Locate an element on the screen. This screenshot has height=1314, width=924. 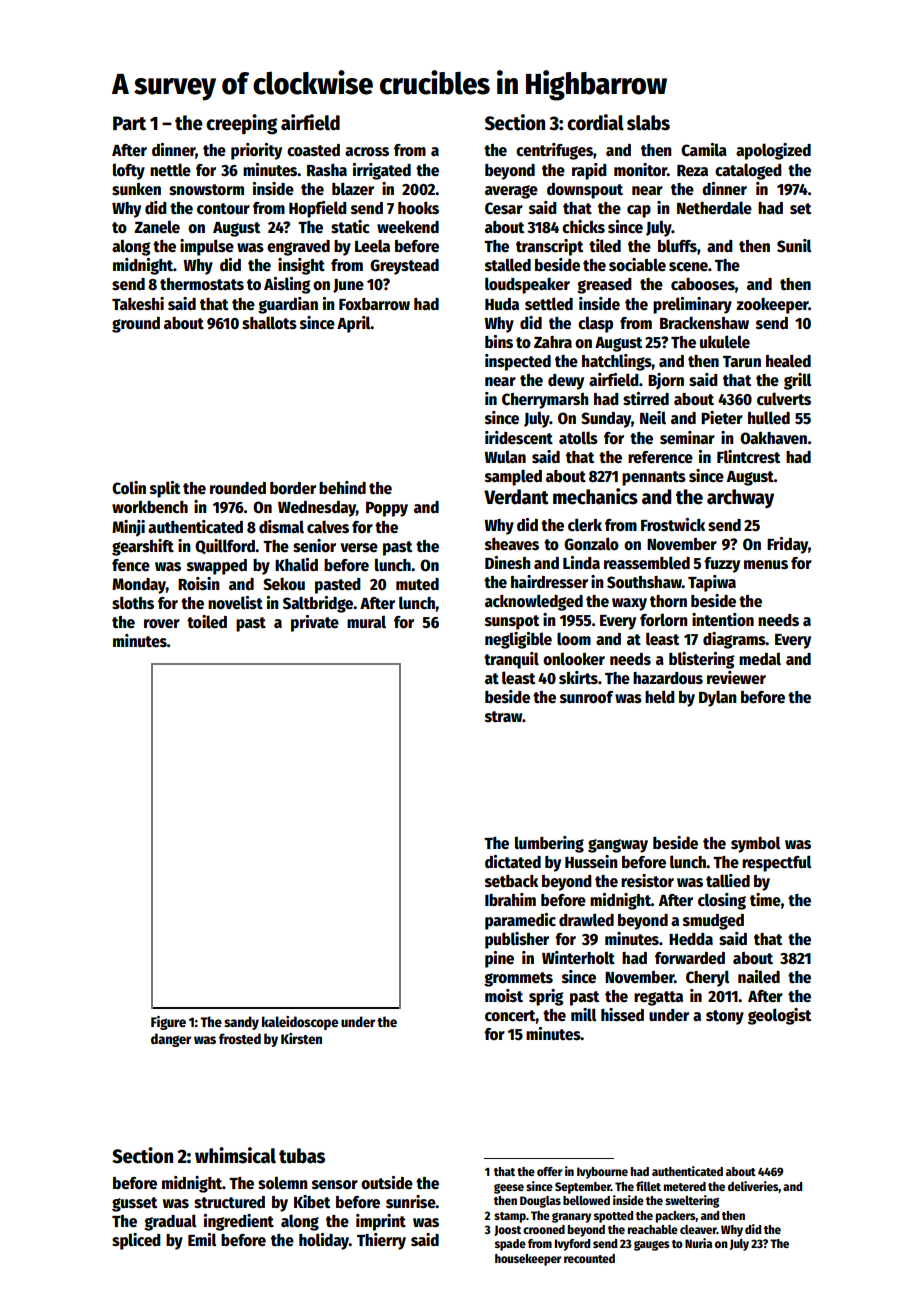
centrifuges is located at coordinates (554, 151).
